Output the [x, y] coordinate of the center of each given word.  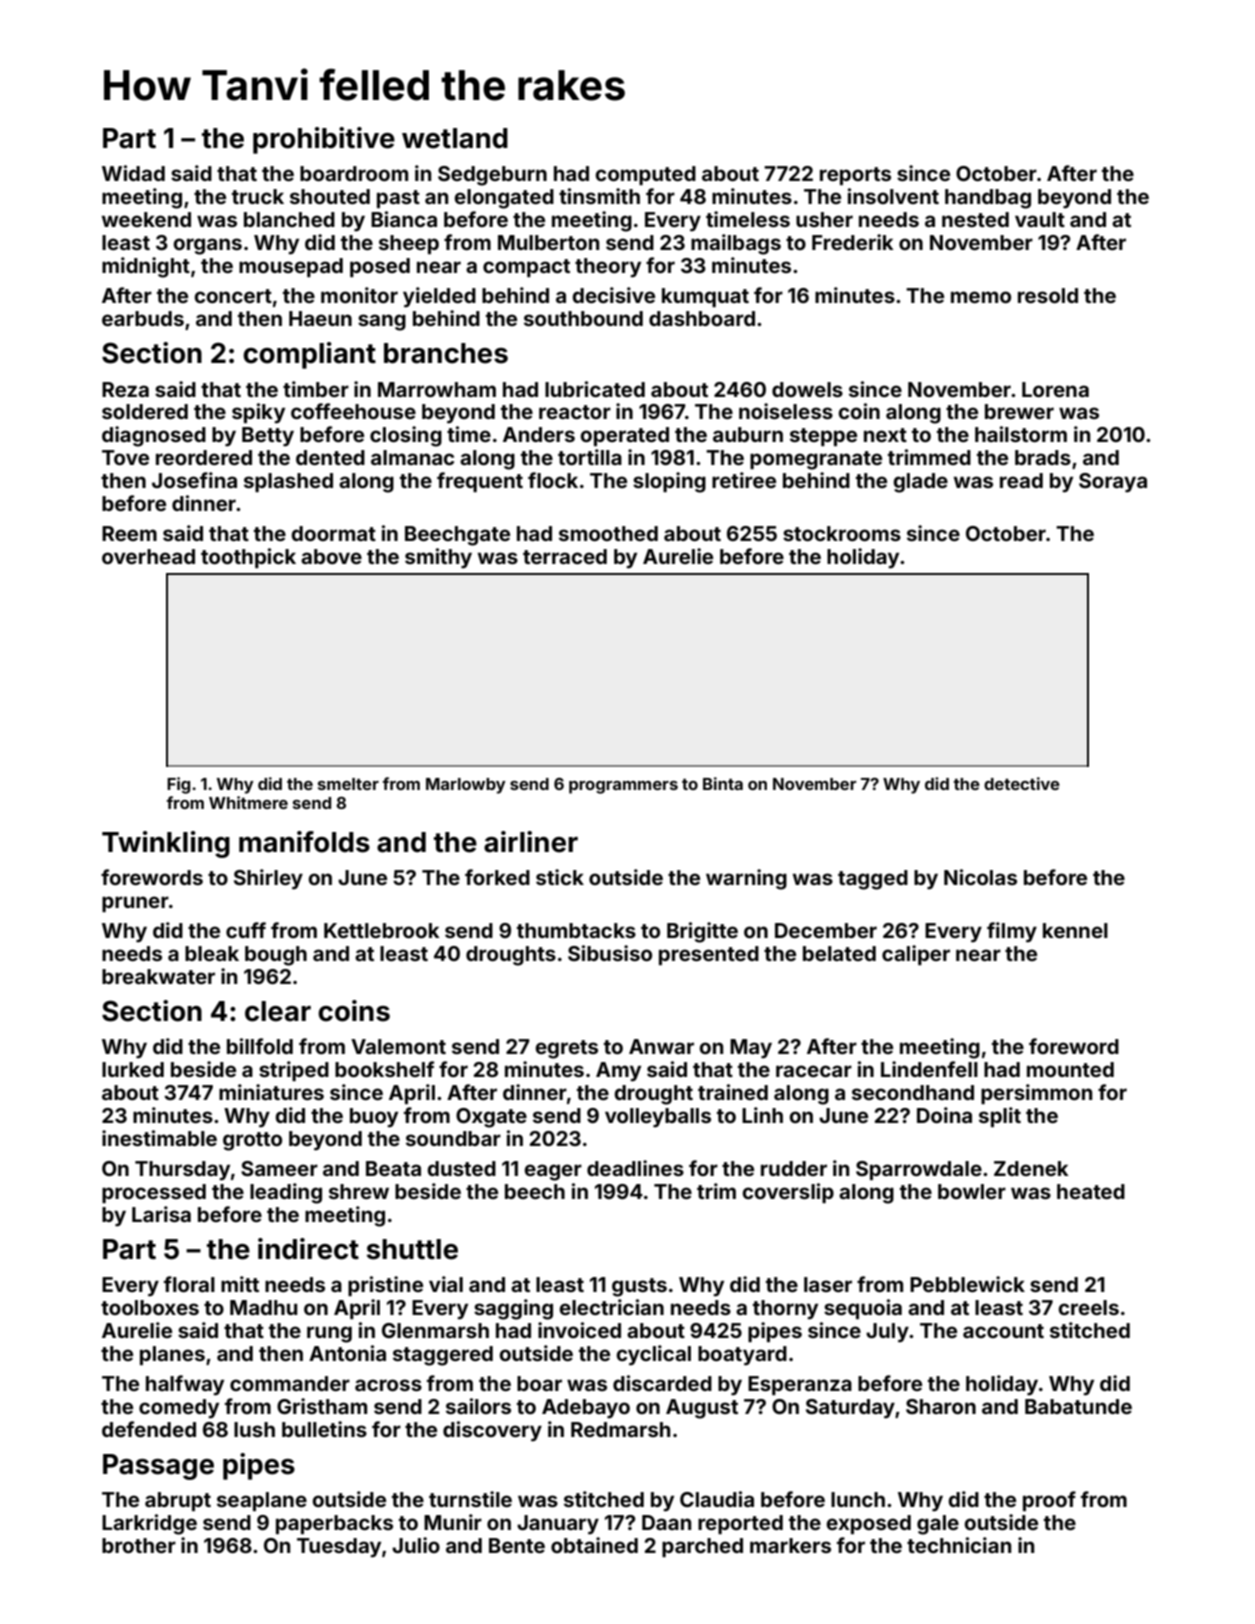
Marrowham [437, 389]
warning [746, 879]
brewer [1019, 411]
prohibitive [324, 140]
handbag [988, 199]
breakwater [158, 976]
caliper [916, 955]
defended [149, 1429]
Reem [129, 533]
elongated [504, 199]
